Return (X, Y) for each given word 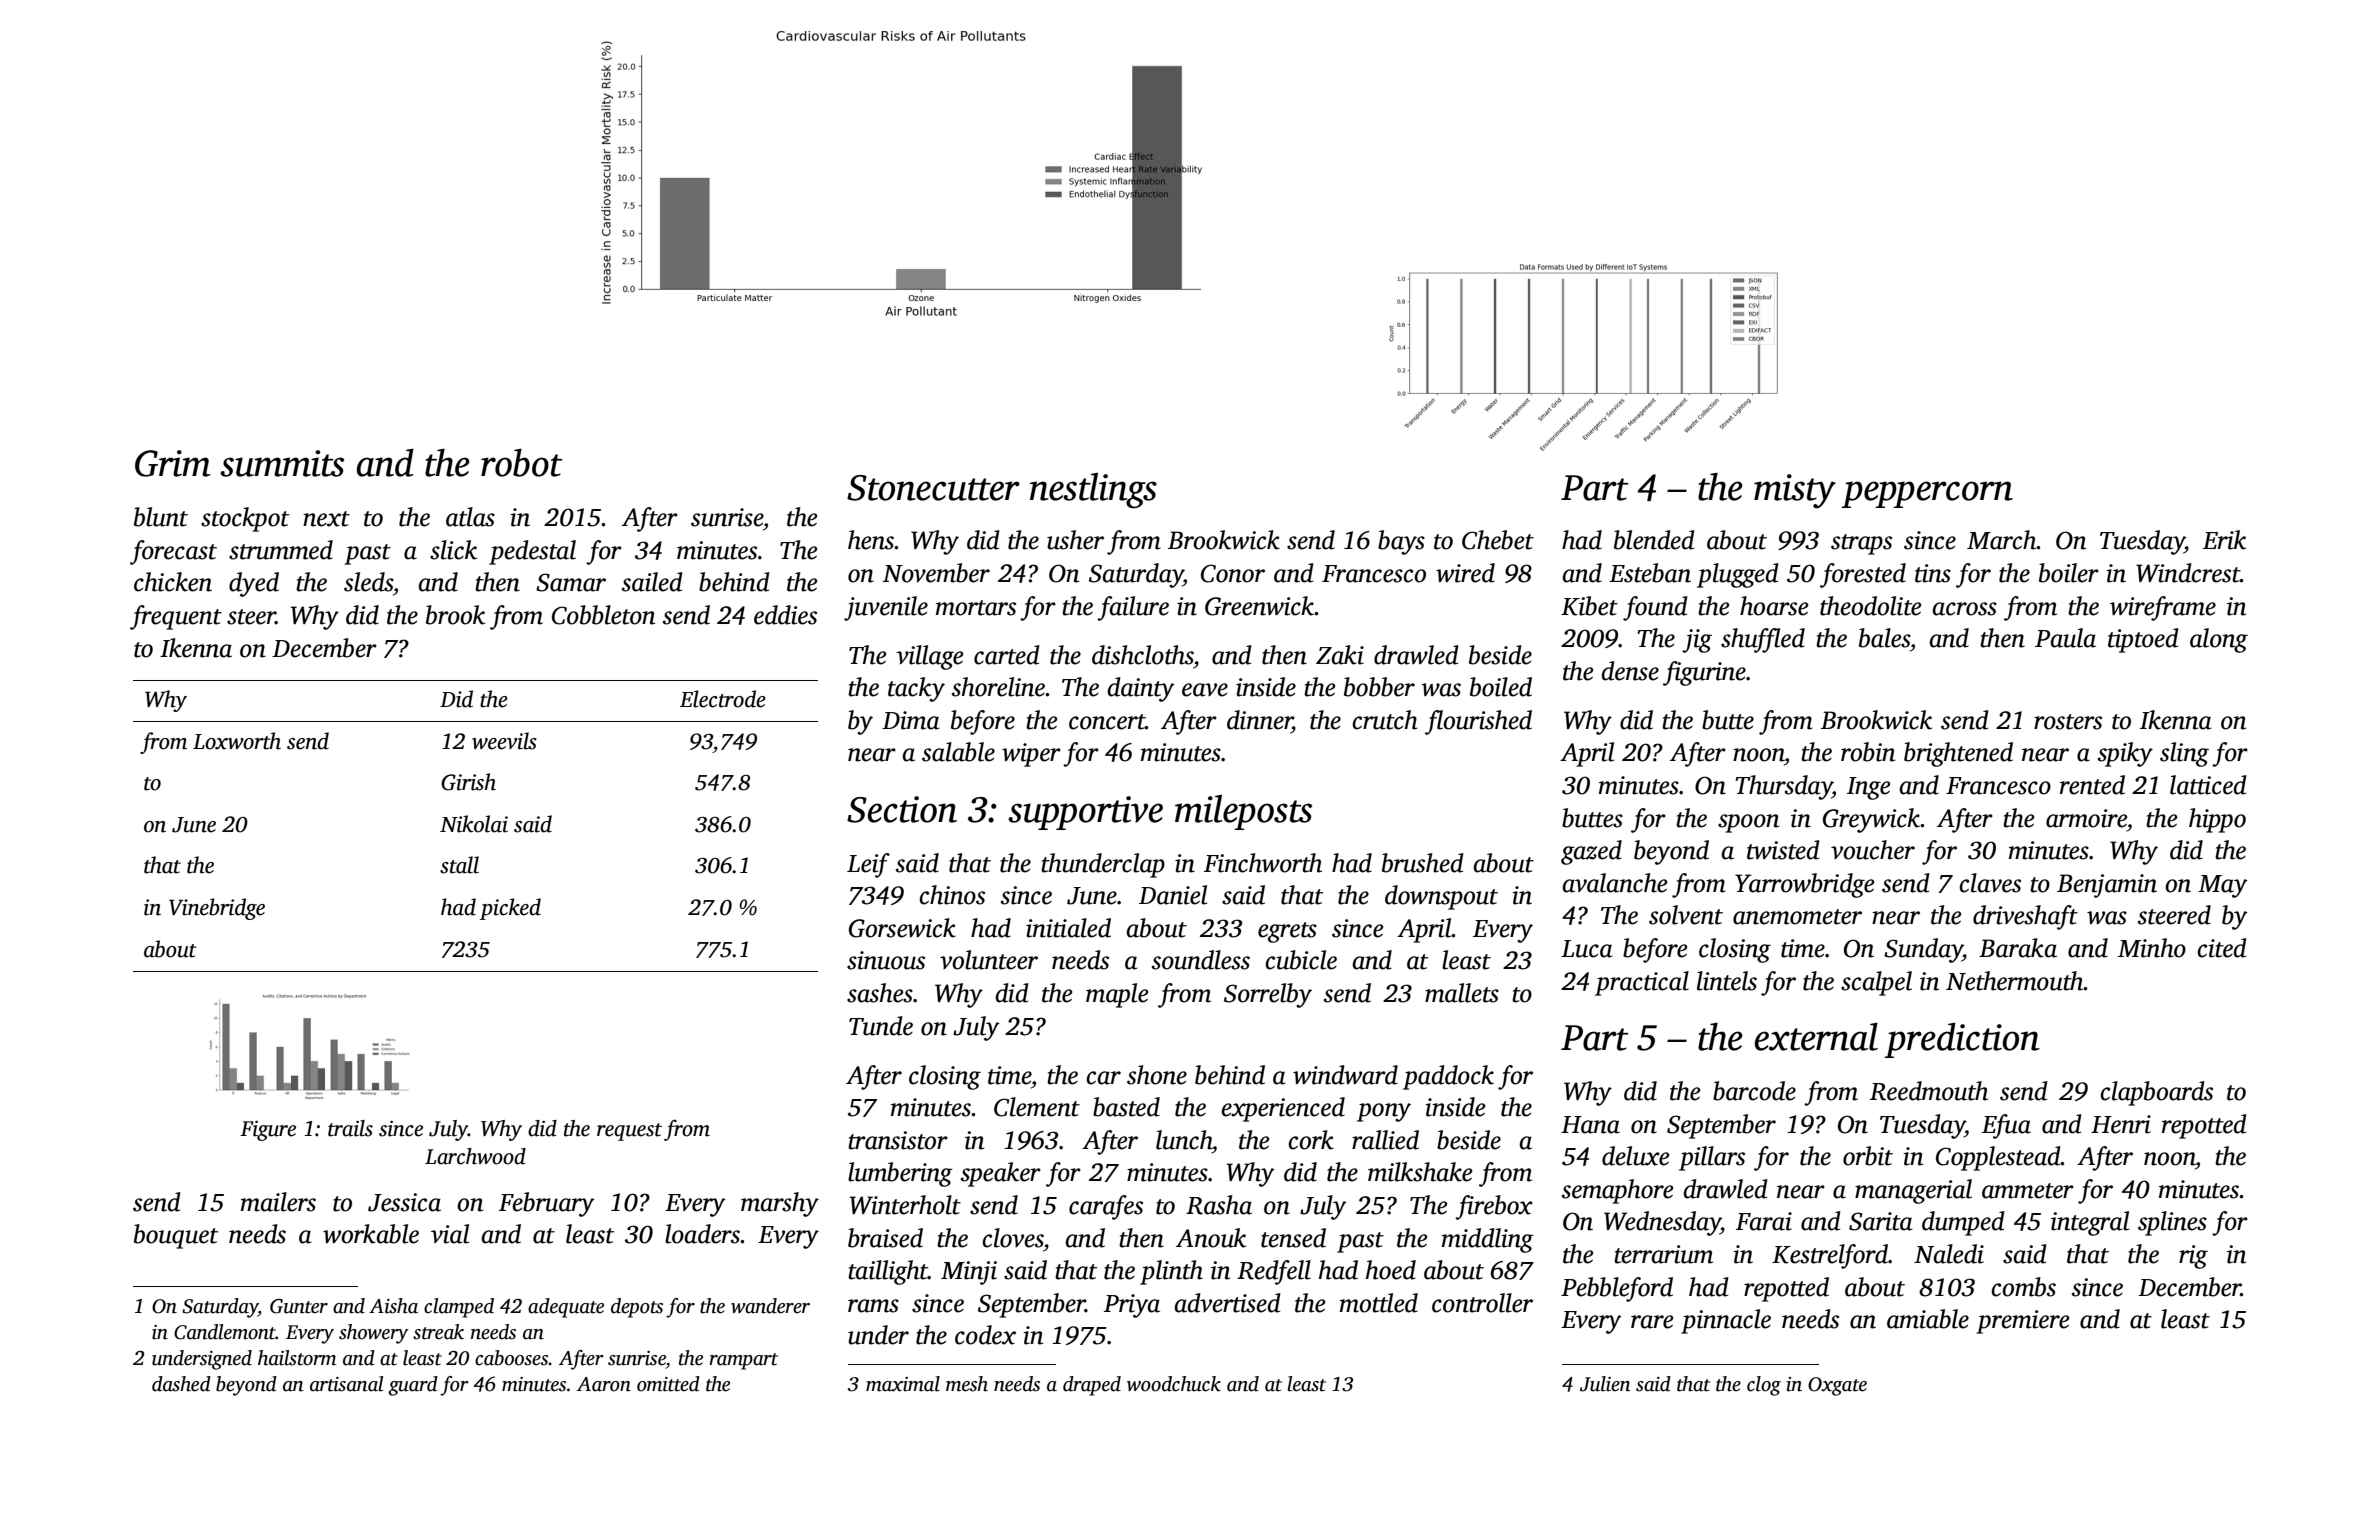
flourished (1478, 722)
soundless (1201, 960)
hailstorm (297, 1358)
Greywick (1872, 820)
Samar (571, 582)
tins (1933, 573)
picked (510, 909)
